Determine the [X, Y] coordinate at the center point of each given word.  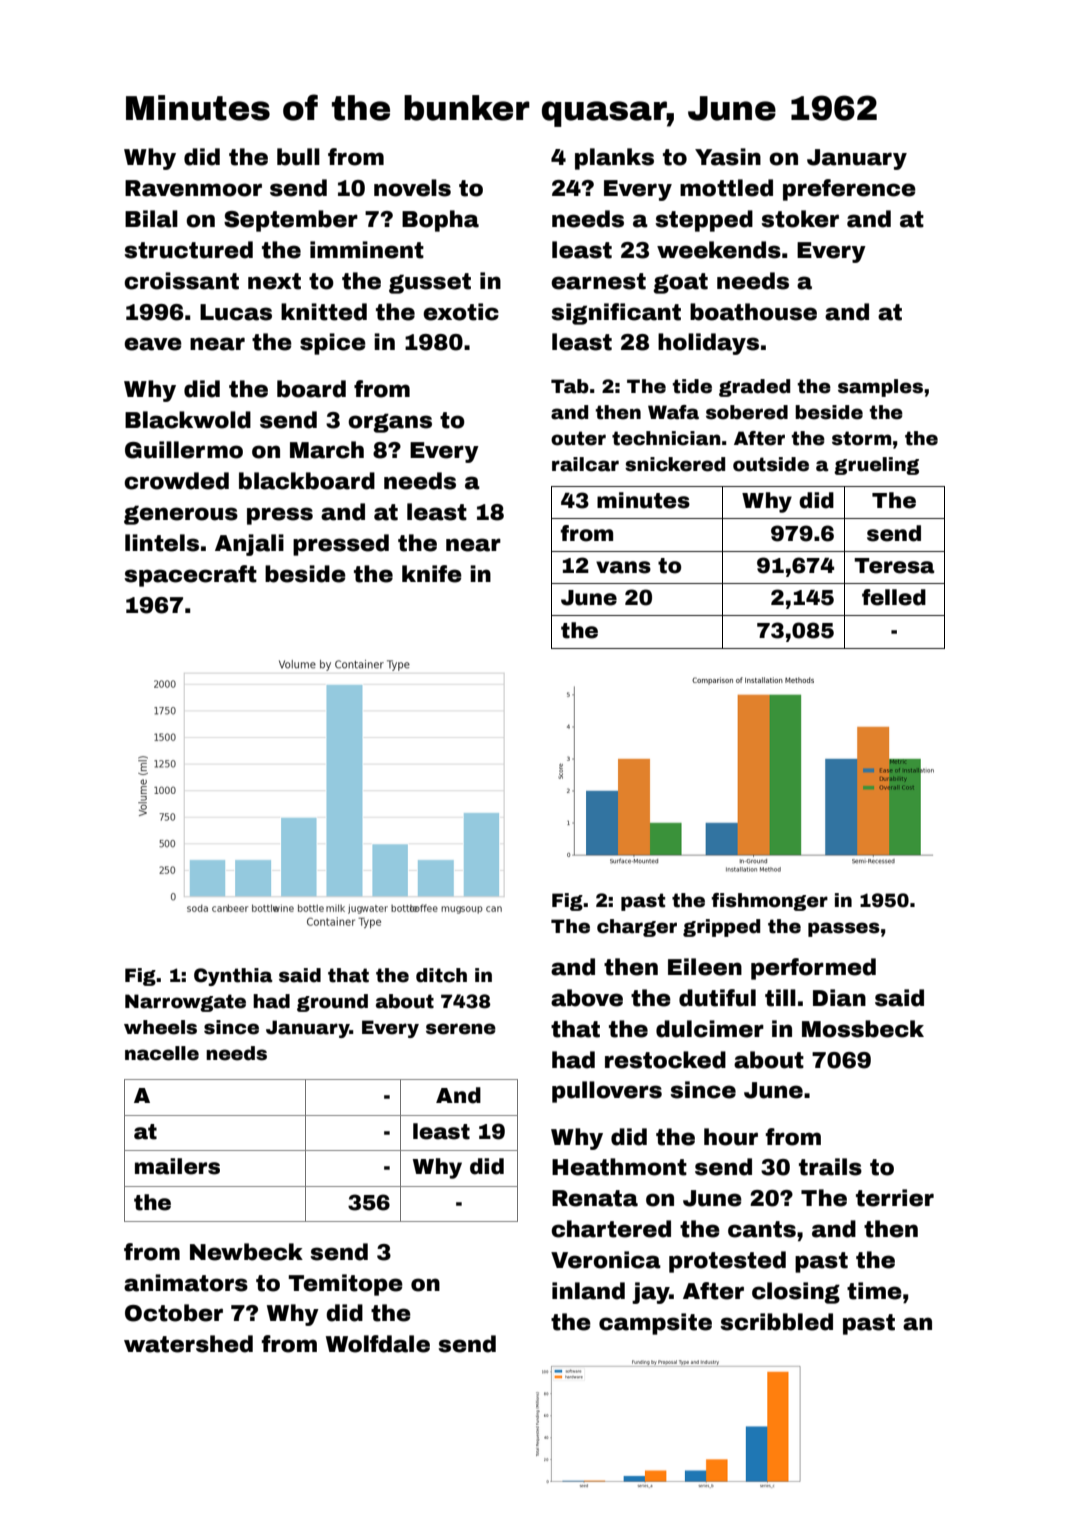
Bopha [440, 221]
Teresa [894, 566]
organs [390, 423]
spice [333, 344]
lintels [162, 543]
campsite [655, 1324]
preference [849, 190]
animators [186, 1283]
